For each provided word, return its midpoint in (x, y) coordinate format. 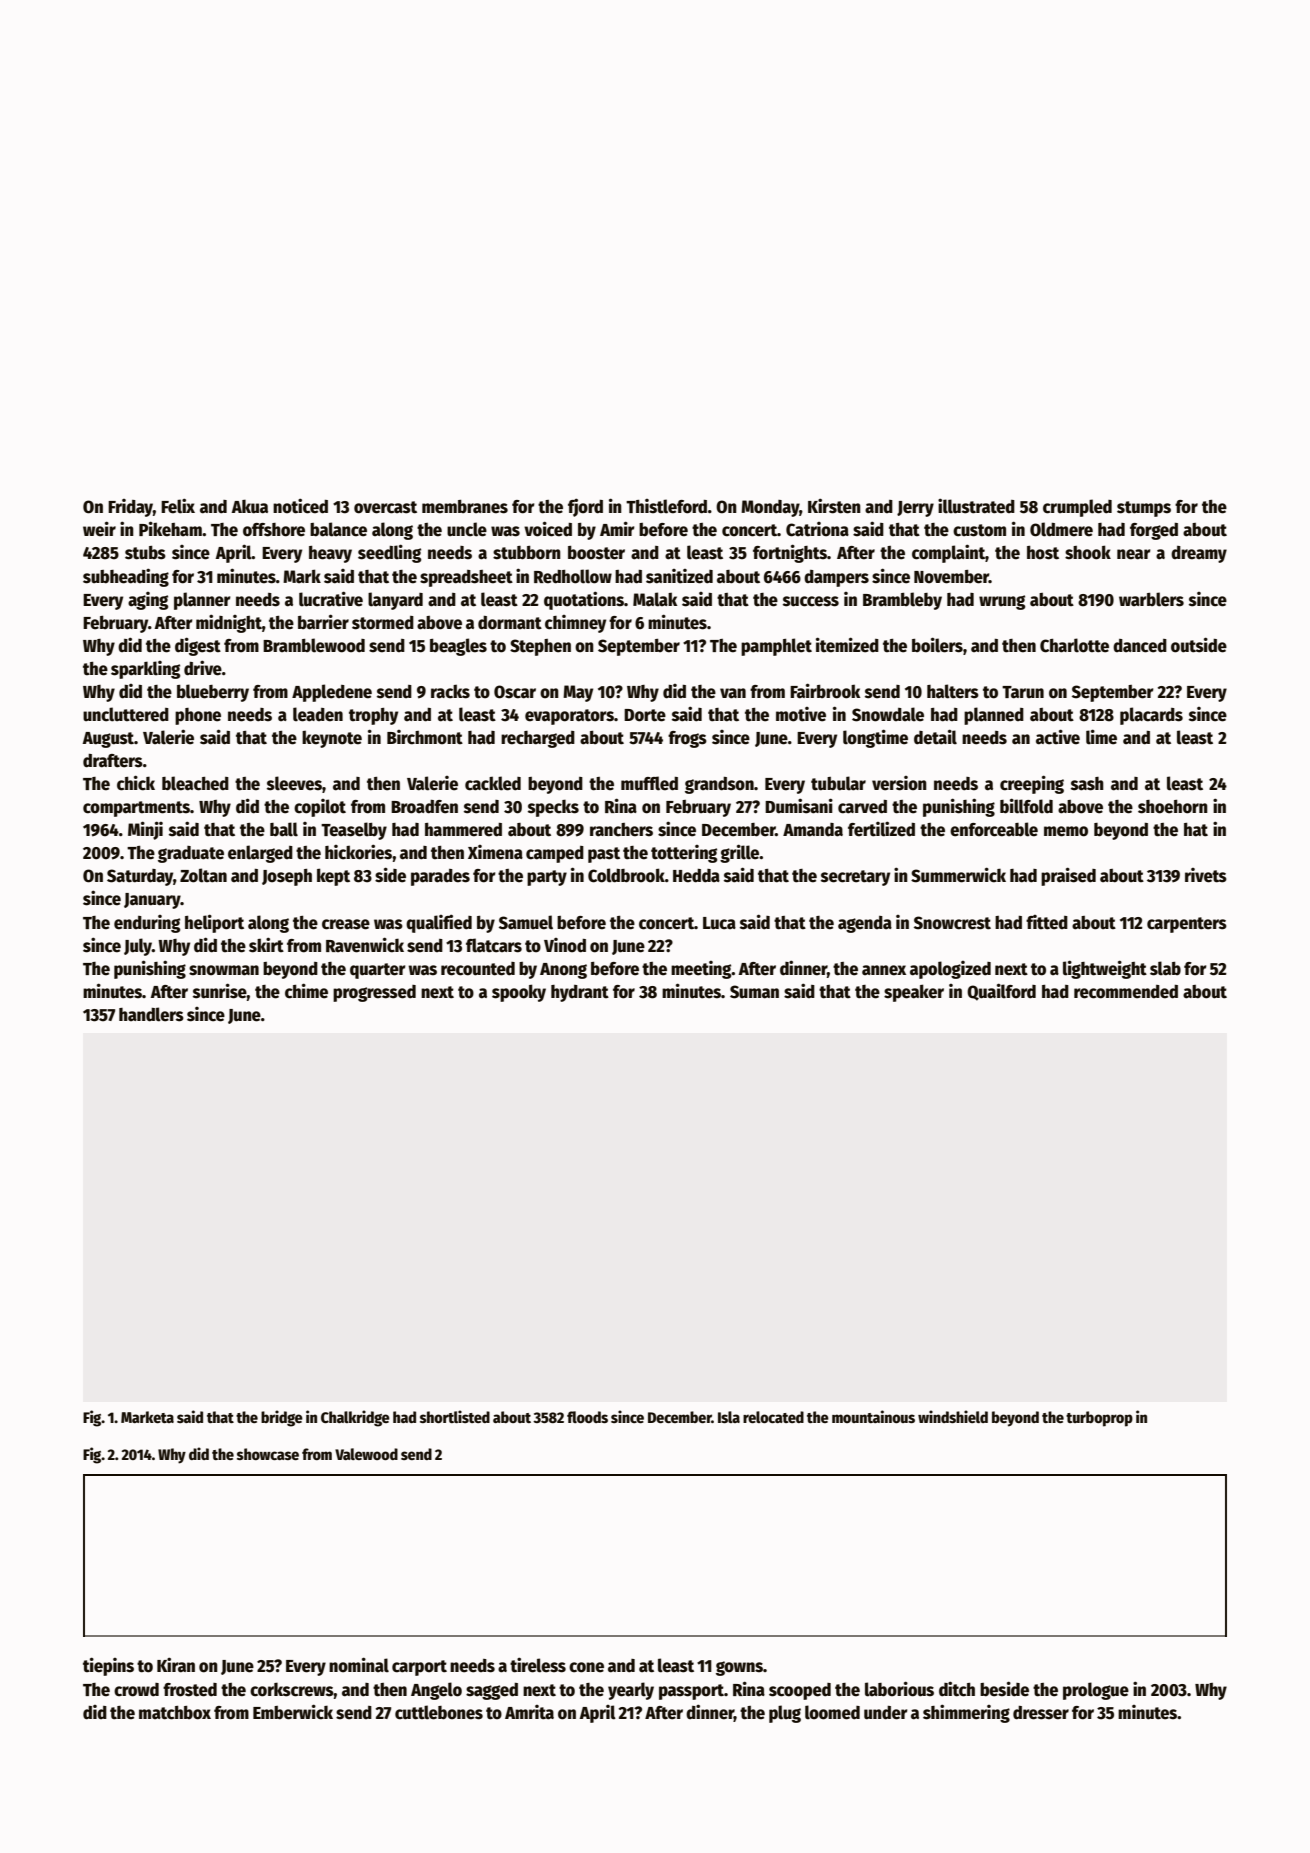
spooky (519, 993)
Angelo (436, 1691)
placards (1151, 716)
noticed (300, 506)
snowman (224, 970)
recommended (1126, 992)
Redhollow (573, 576)
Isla (729, 1417)
